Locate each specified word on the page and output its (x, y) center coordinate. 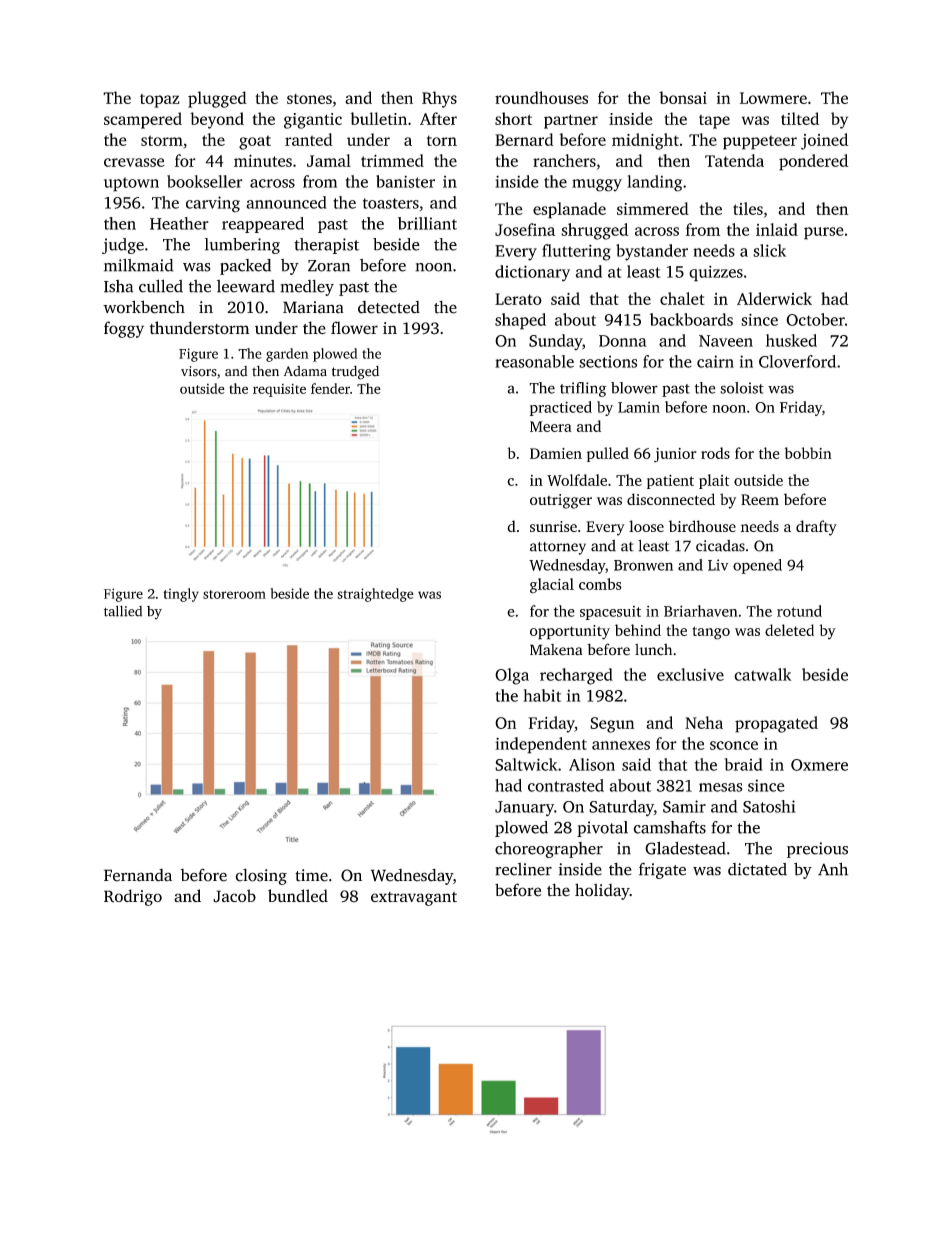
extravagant (414, 899)
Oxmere (819, 765)
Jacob (234, 896)
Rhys (439, 99)
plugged (217, 99)
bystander (652, 252)
